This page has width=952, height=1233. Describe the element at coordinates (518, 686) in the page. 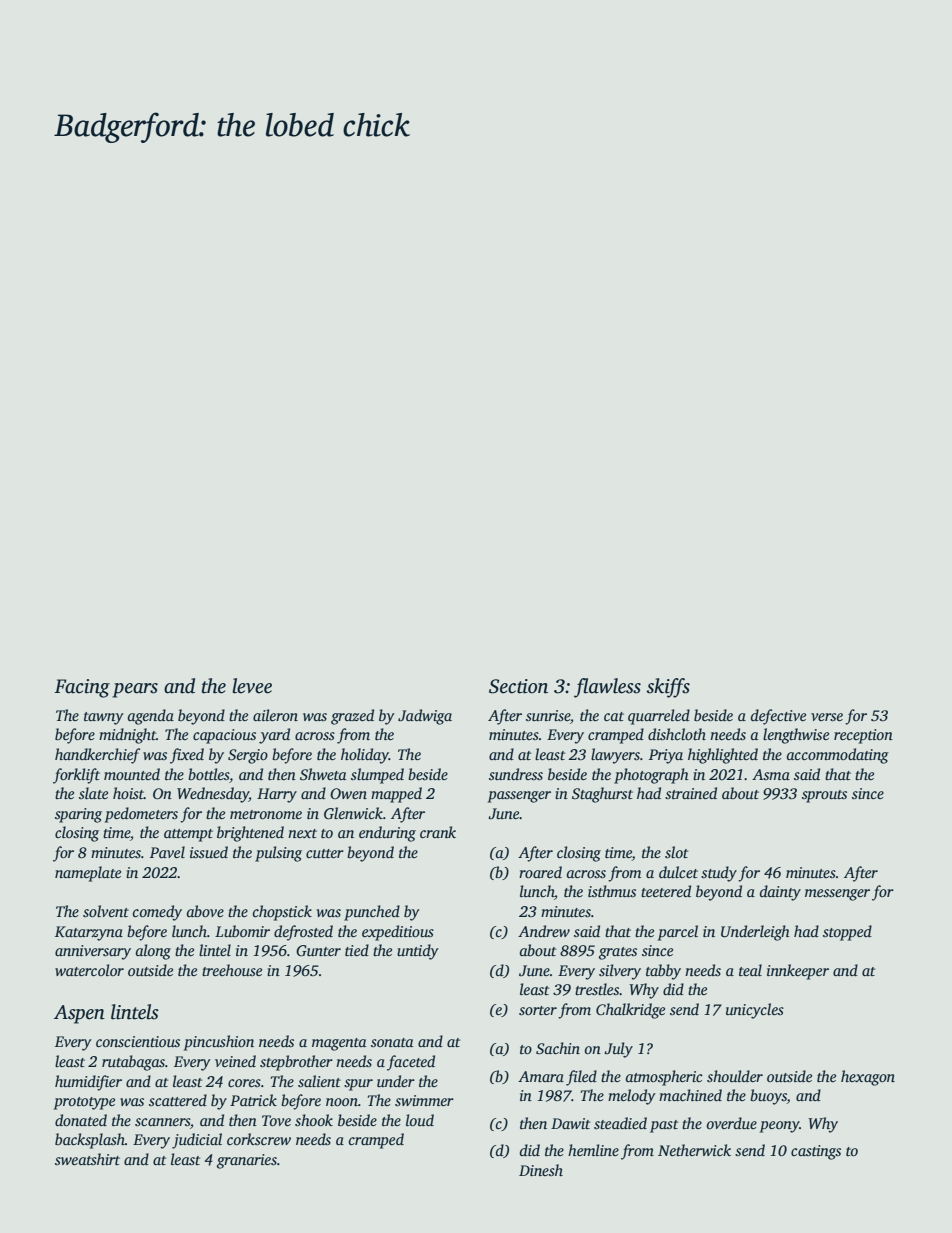

I see `Section` at that location.
